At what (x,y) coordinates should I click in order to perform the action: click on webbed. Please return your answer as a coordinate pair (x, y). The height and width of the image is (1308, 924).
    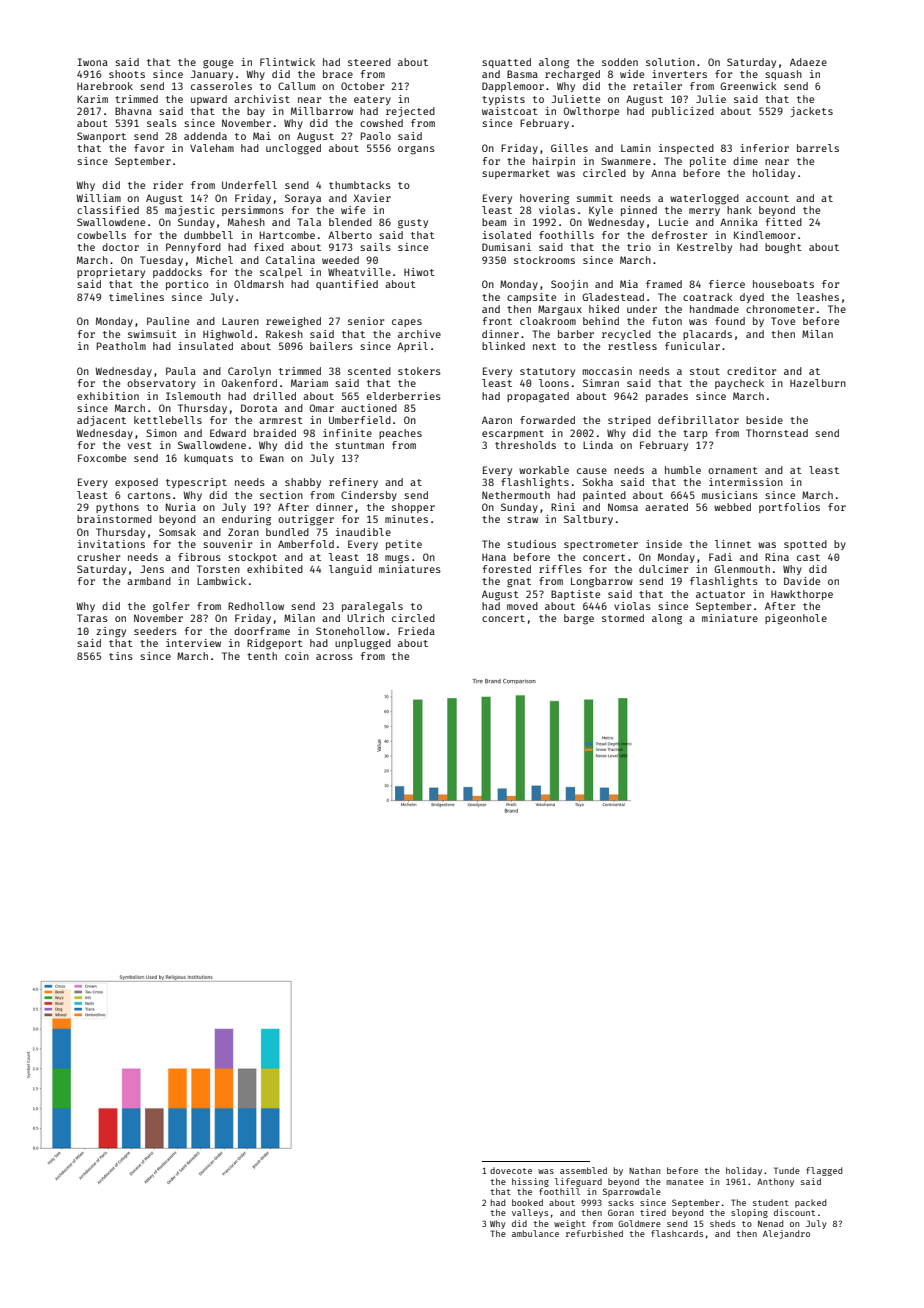
    Looking at the image, I should click on (732, 507).
